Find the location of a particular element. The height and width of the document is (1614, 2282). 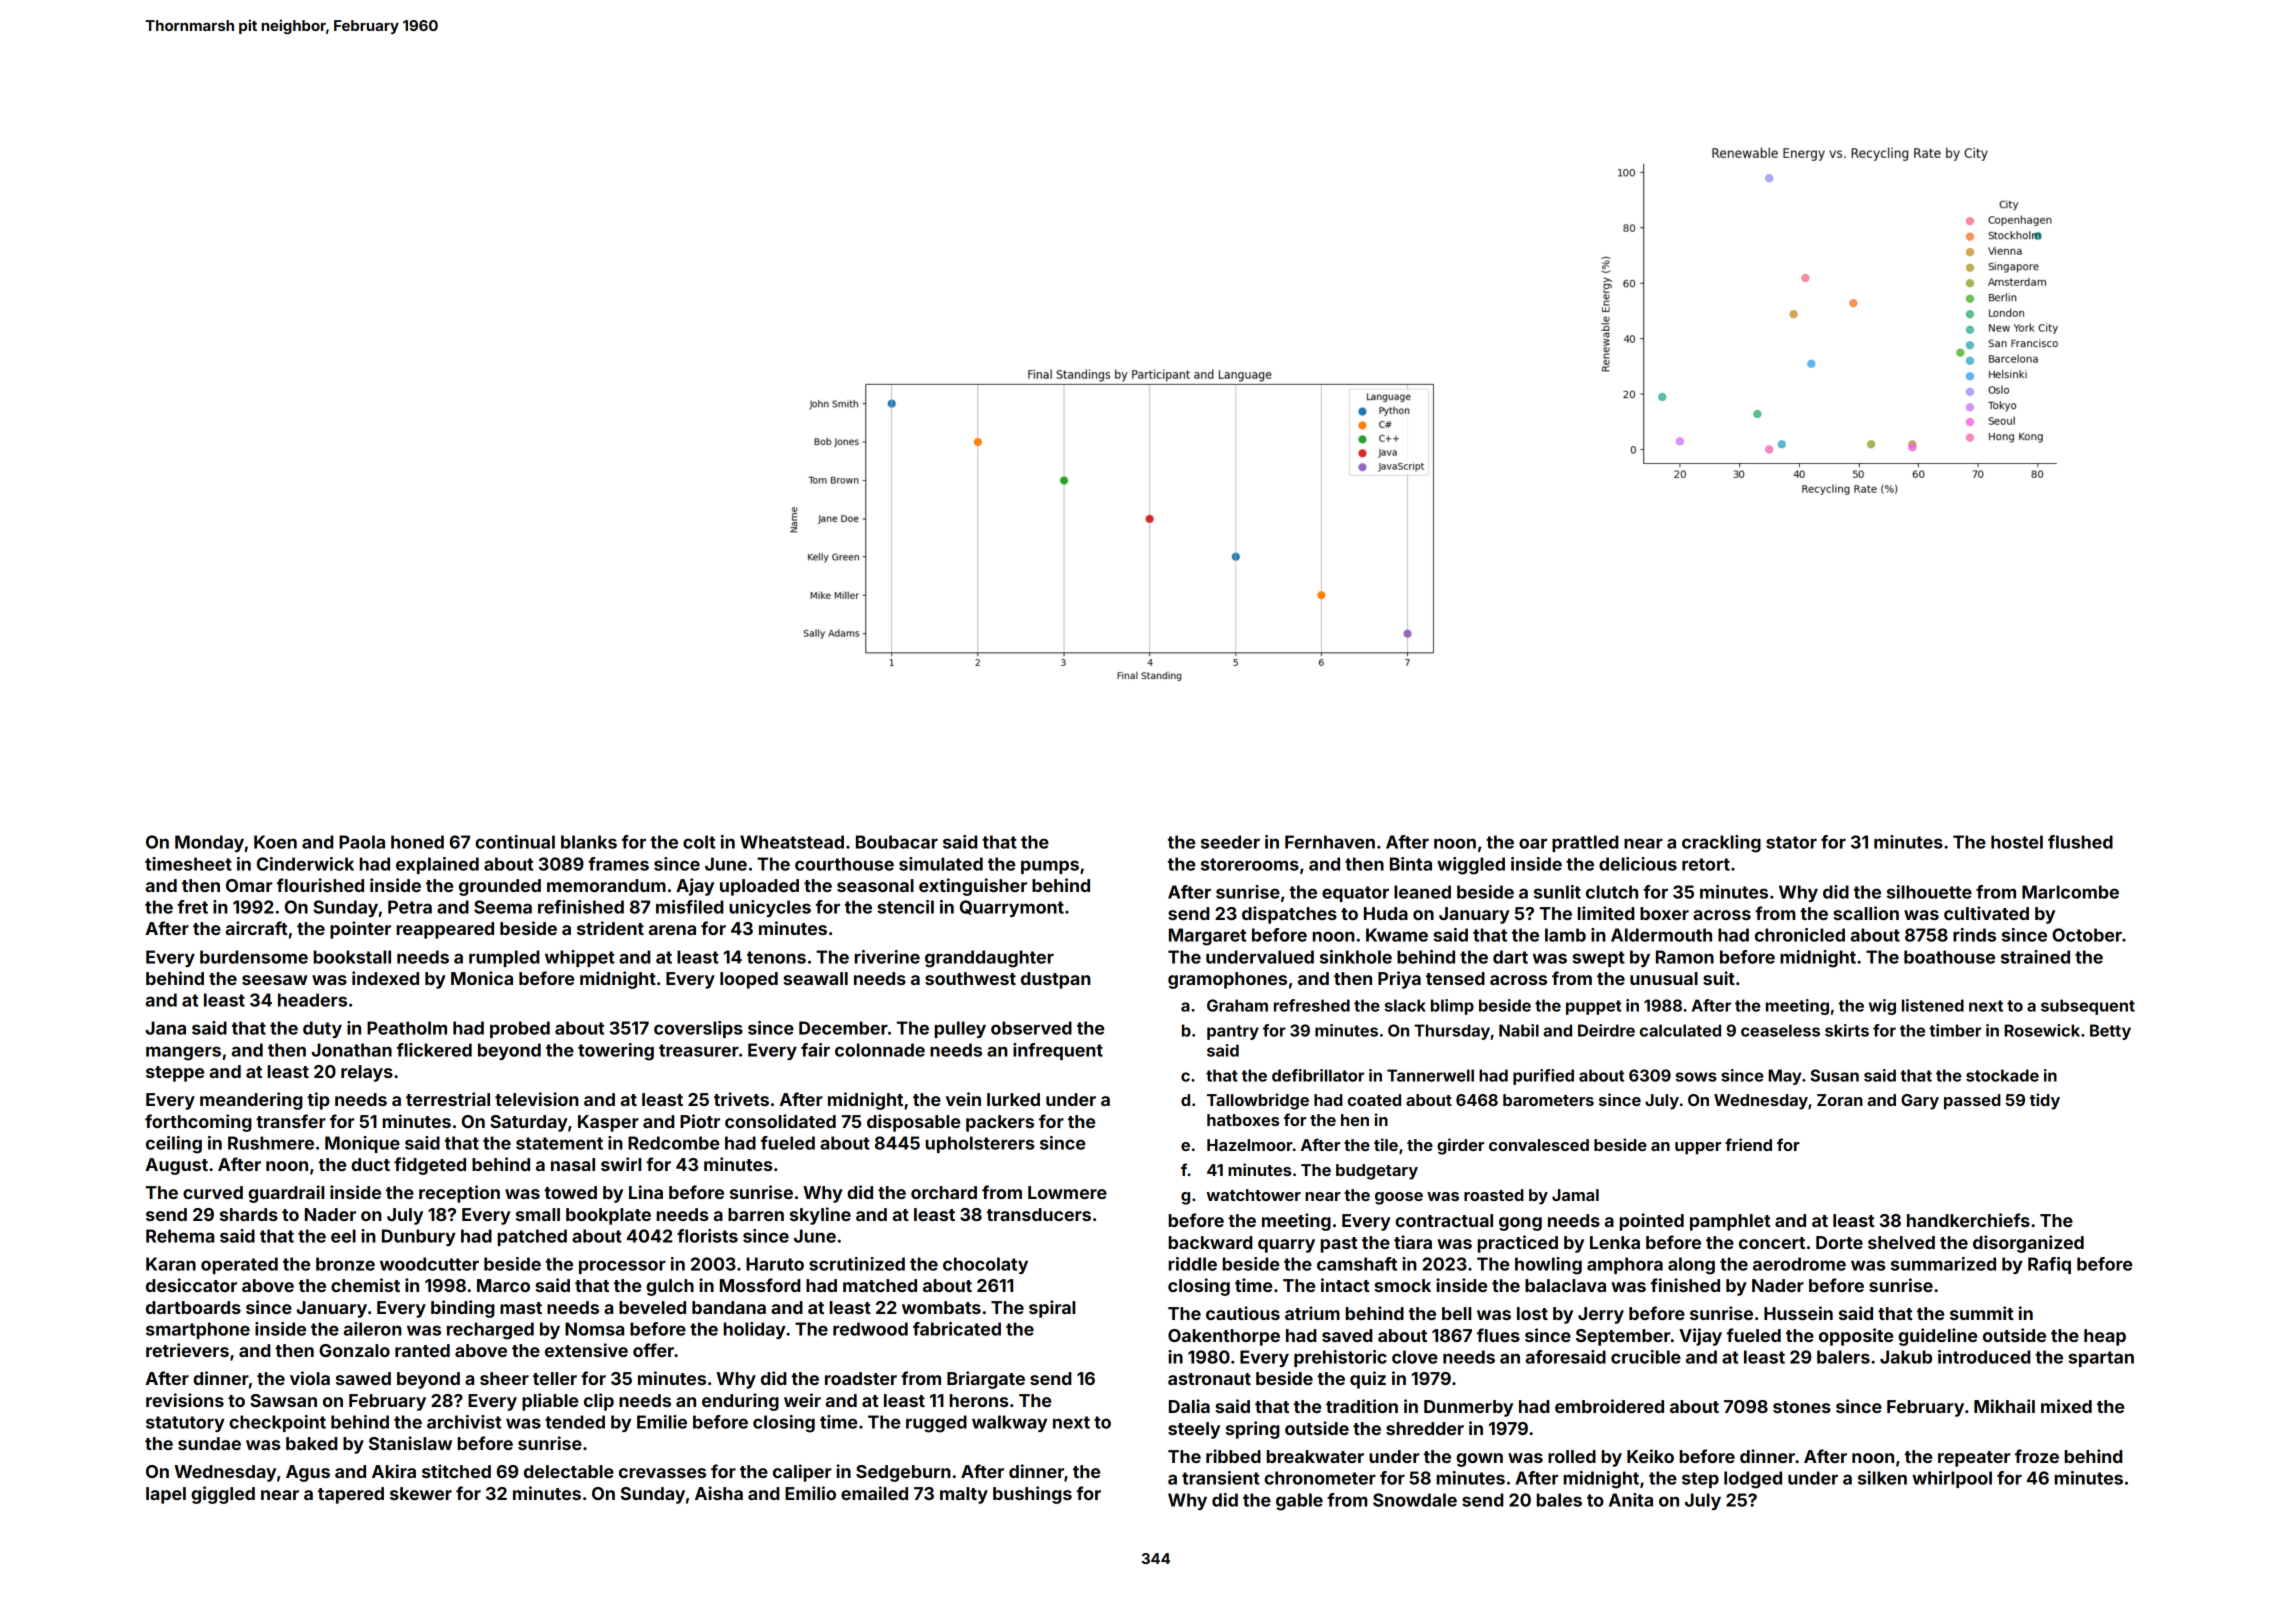

cultivated is located at coordinates (1986, 913).
